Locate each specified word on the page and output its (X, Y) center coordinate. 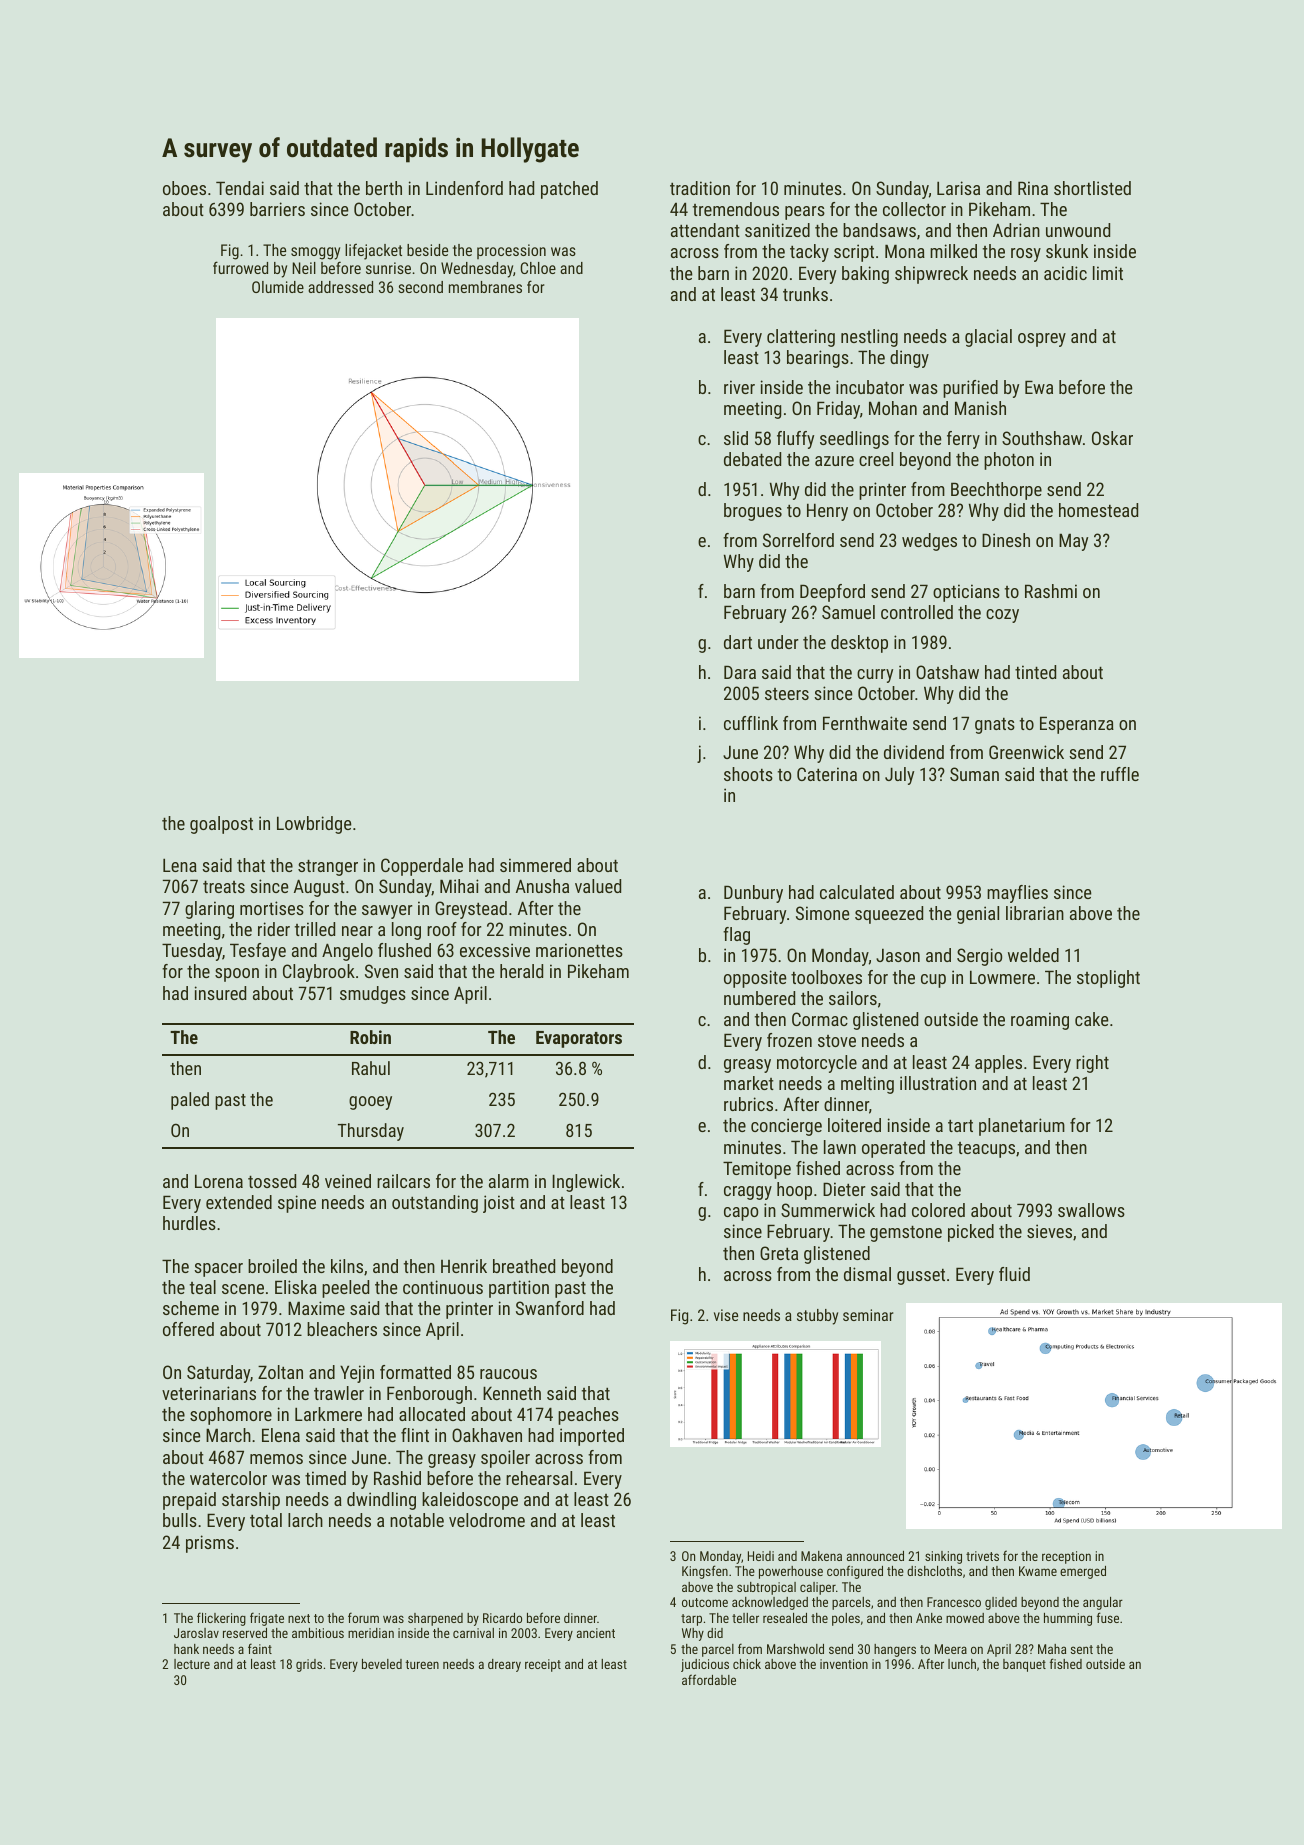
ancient (596, 1633)
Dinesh (1006, 540)
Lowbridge (314, 825)
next (299, 1618)
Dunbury (753, 894)
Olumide (278, 287)
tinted (1035, 672)
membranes (485, 287)
